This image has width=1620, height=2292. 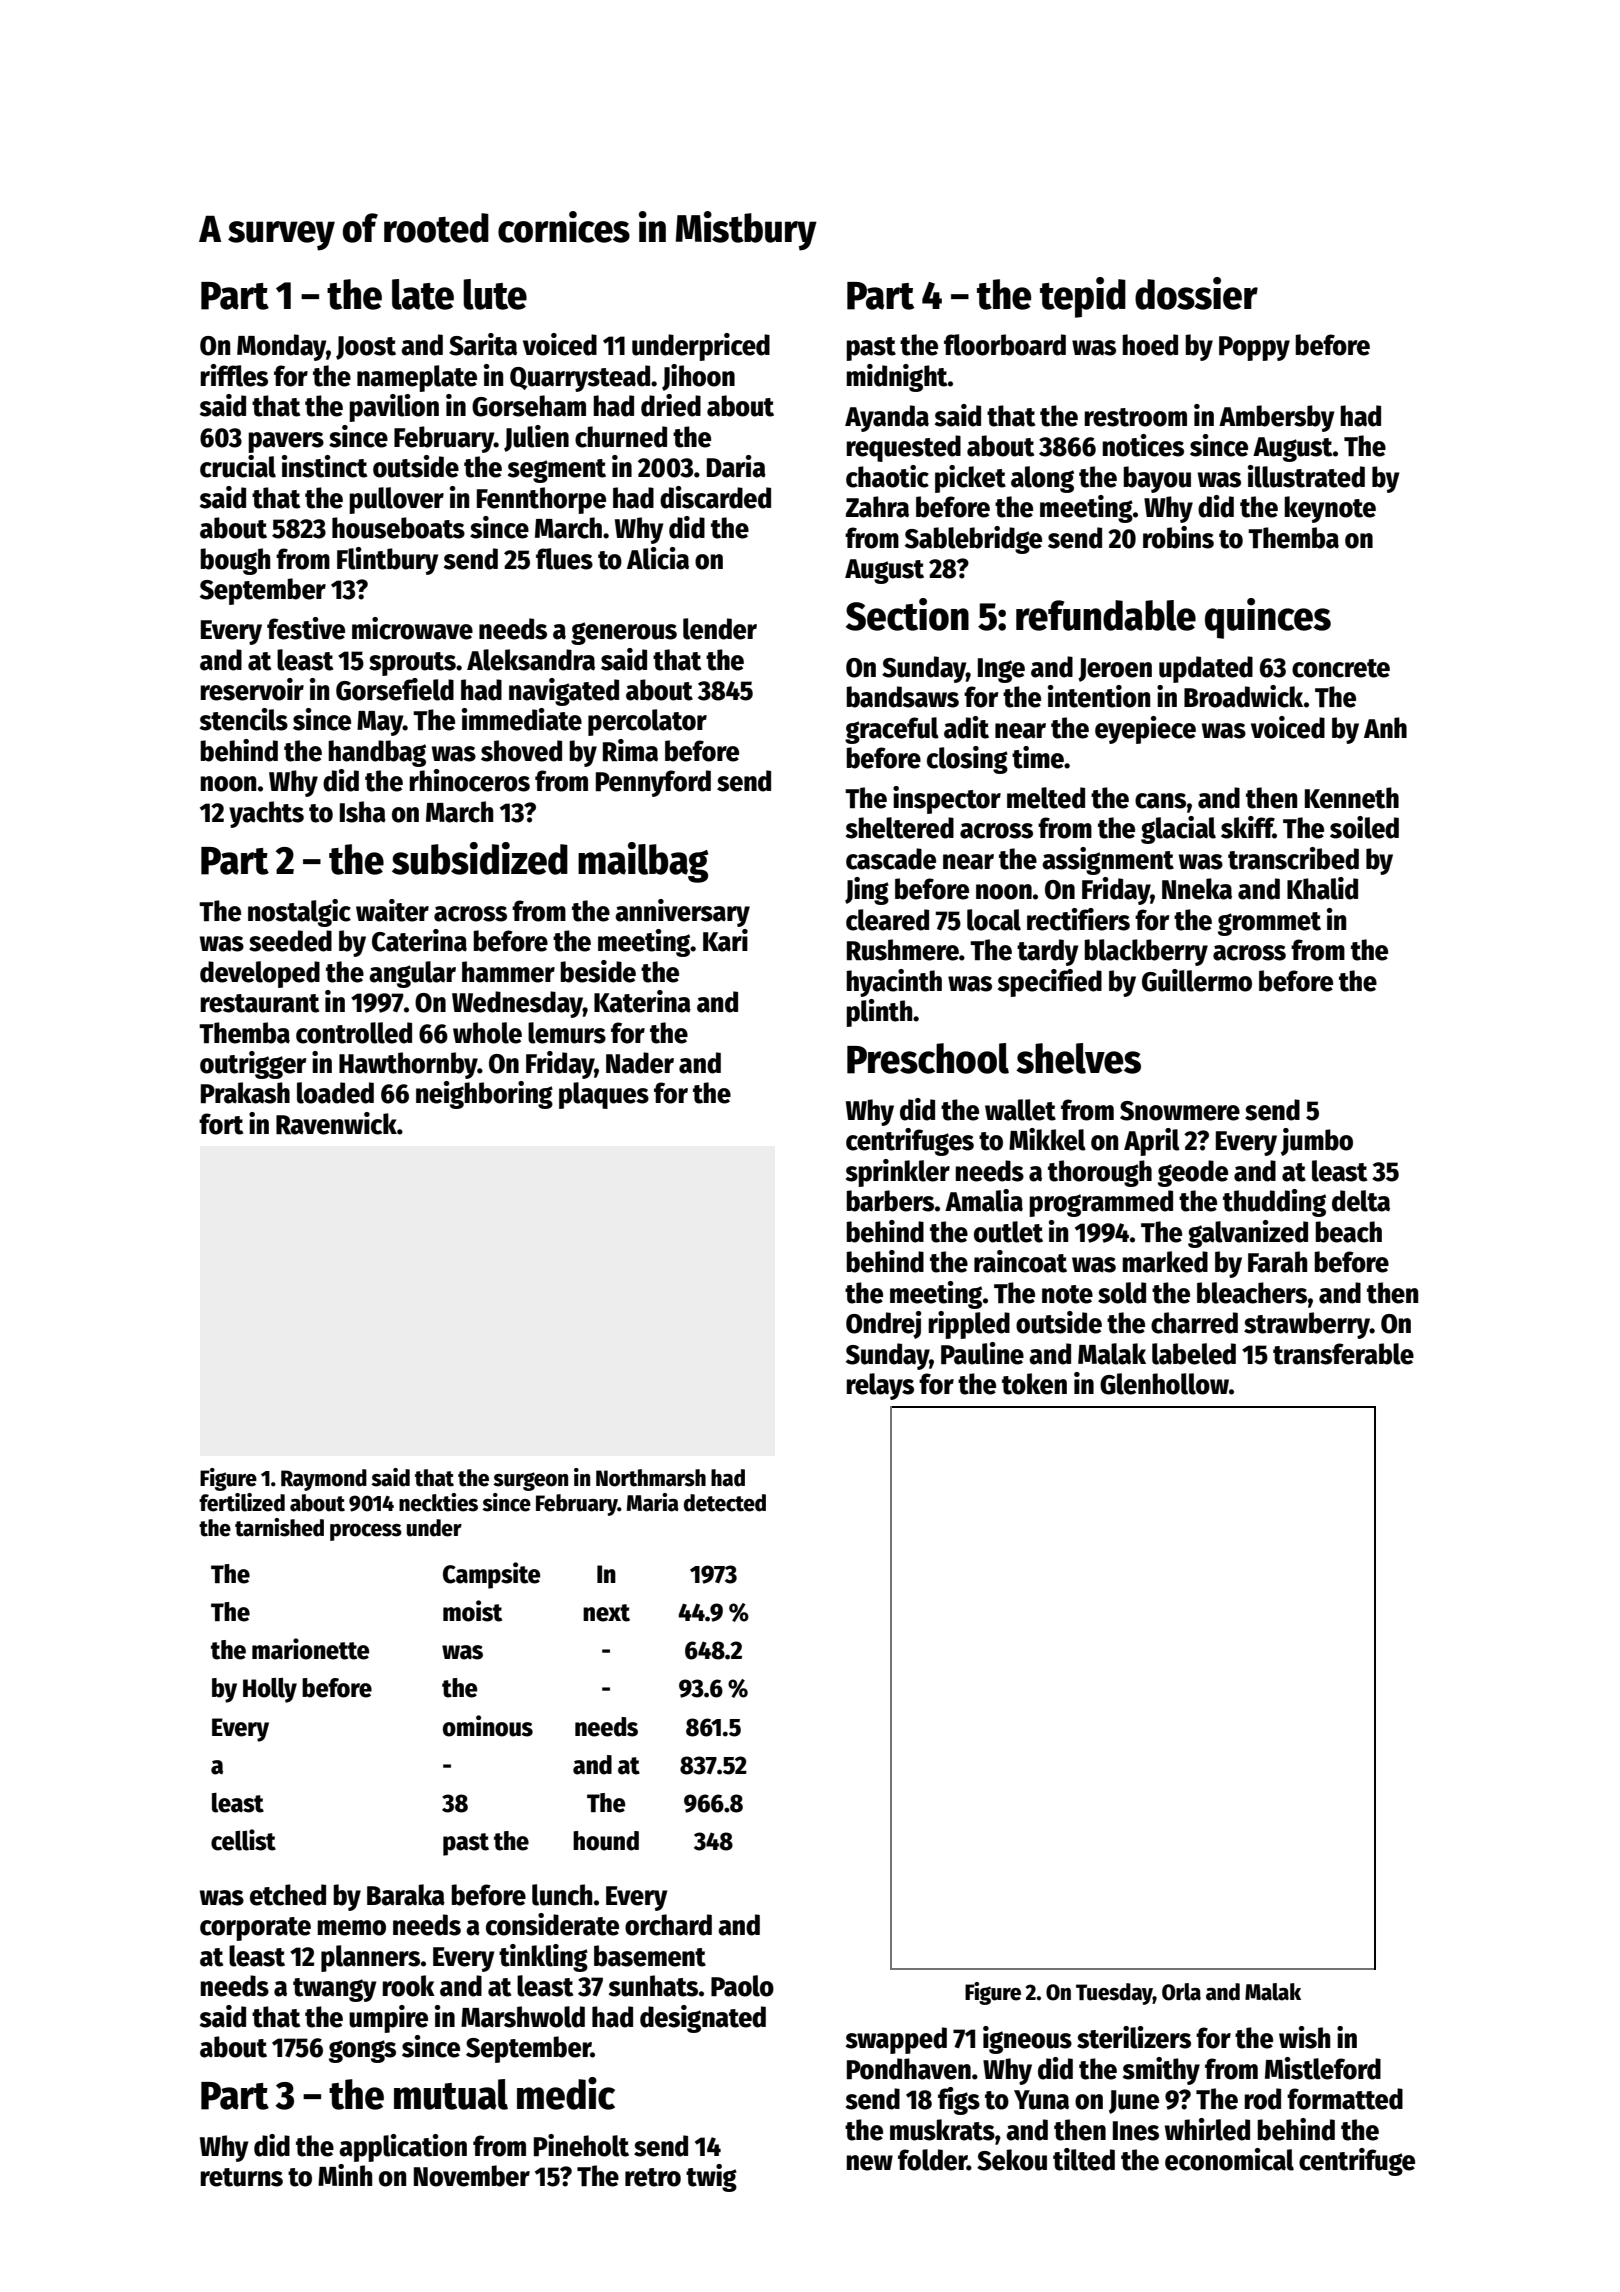 I want to click on labeled, so click(x=1194, y=1354).
